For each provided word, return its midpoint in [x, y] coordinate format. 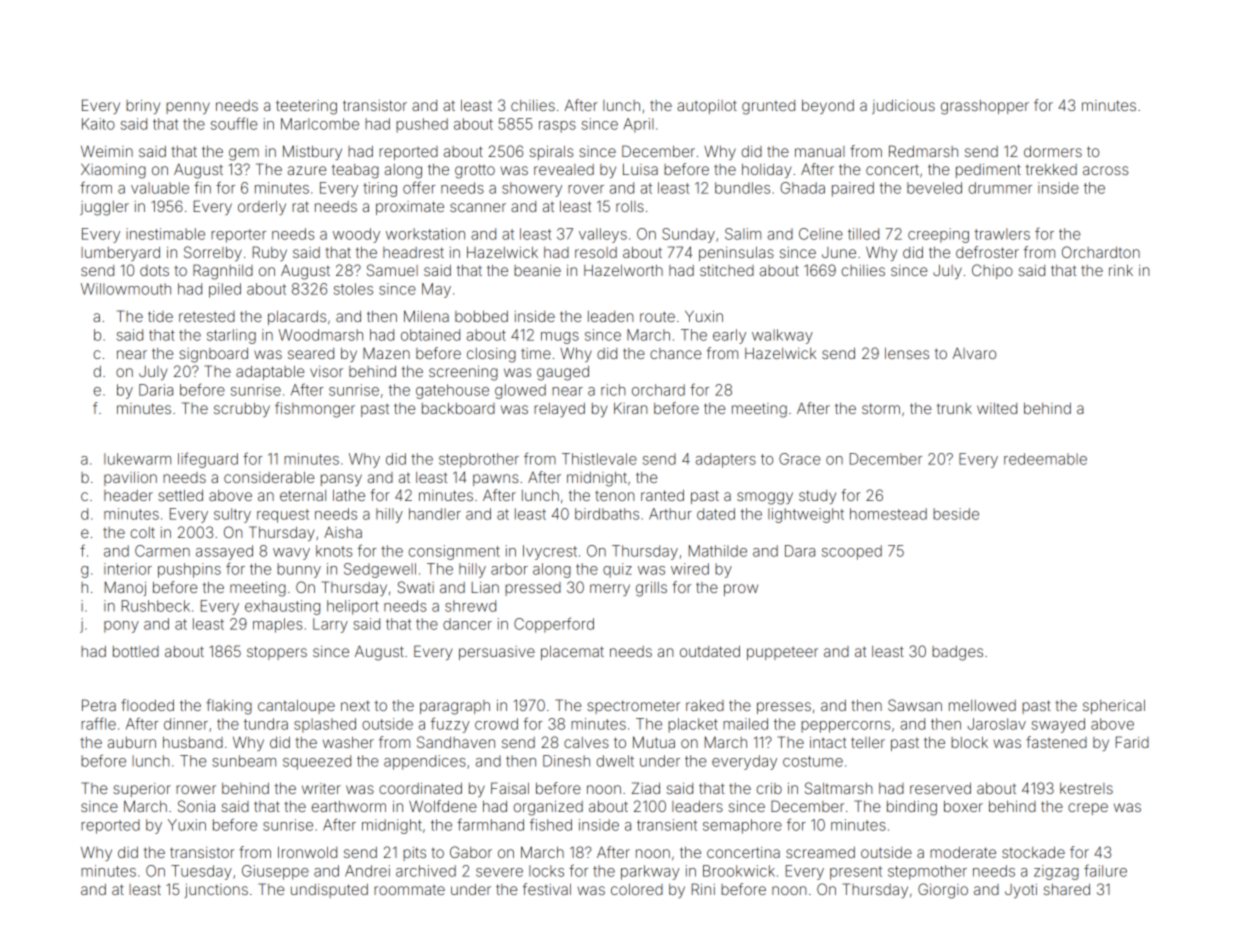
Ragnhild [223, 272]
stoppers [277, 653]
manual [820, 151]
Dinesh [566, 761]
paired [853, 189]
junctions [216, 891]
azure [307, 170]
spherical [1114, 707]
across [1105, 170]
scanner [478, 207]
